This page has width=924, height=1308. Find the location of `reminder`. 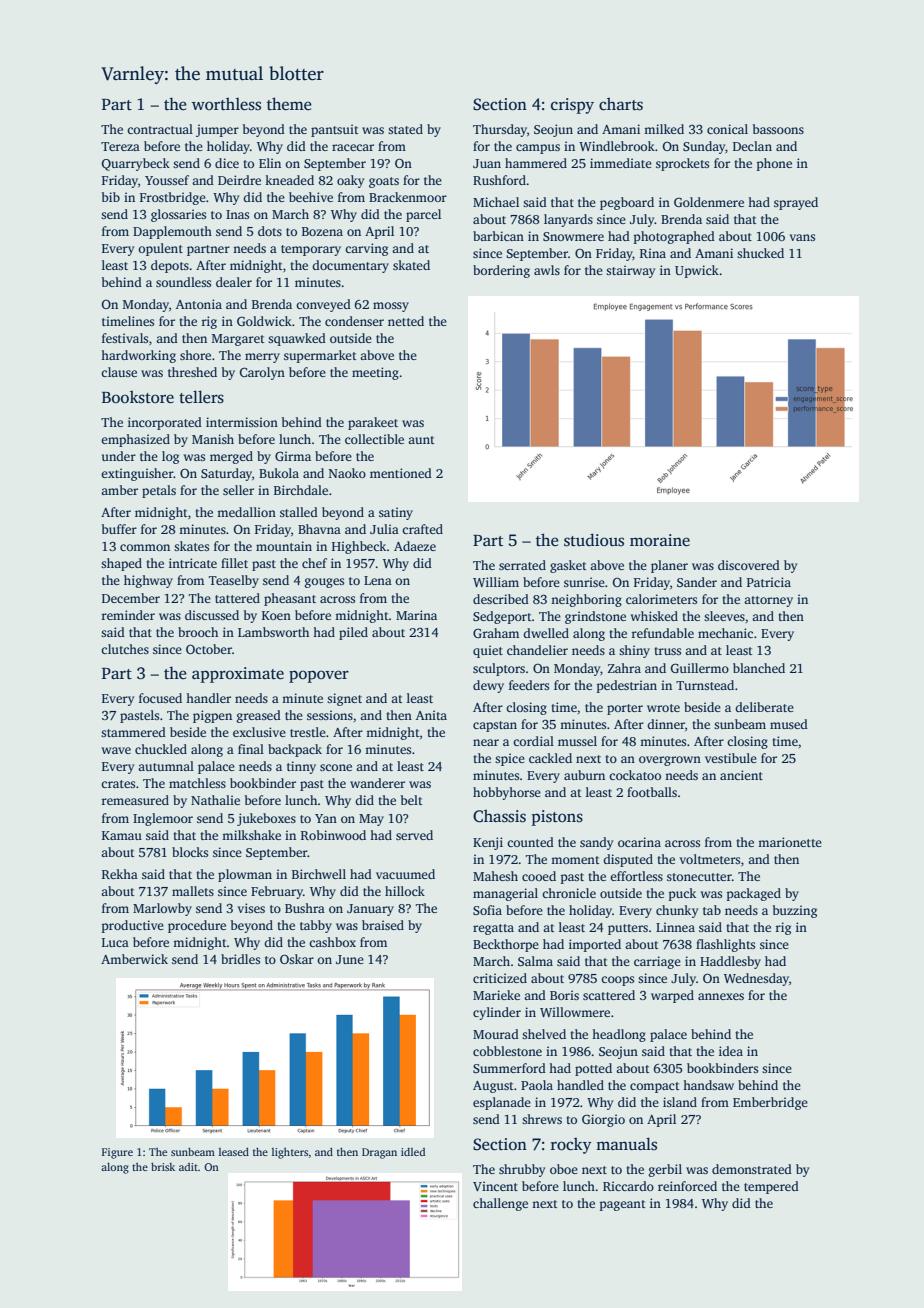

reminder is located at coordinates (128, 615).
